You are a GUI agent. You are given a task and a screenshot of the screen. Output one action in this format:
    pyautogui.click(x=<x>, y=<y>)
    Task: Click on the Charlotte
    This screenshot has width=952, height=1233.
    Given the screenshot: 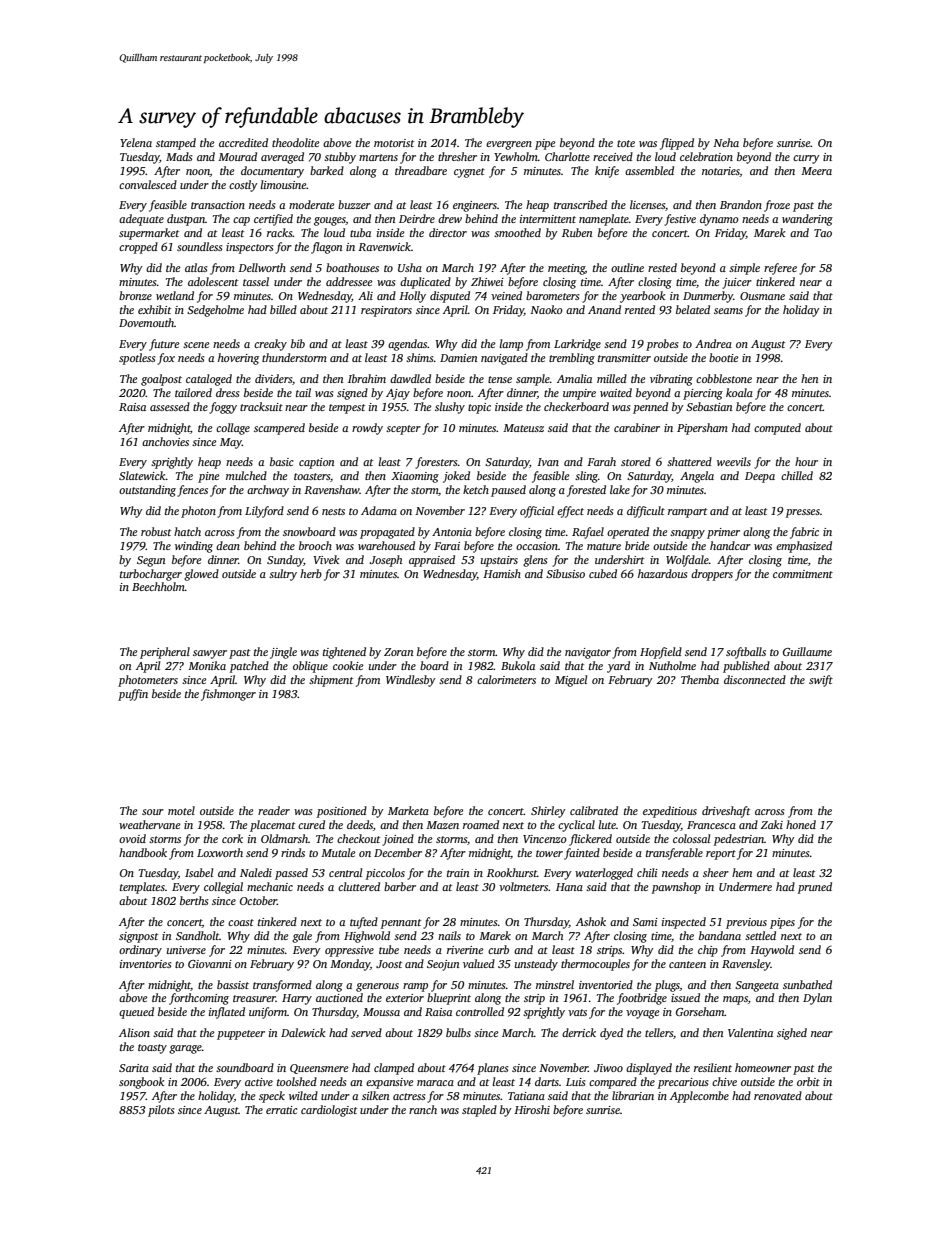 What is the action you would take?
    pyautogui.click(x=567, y=156)
